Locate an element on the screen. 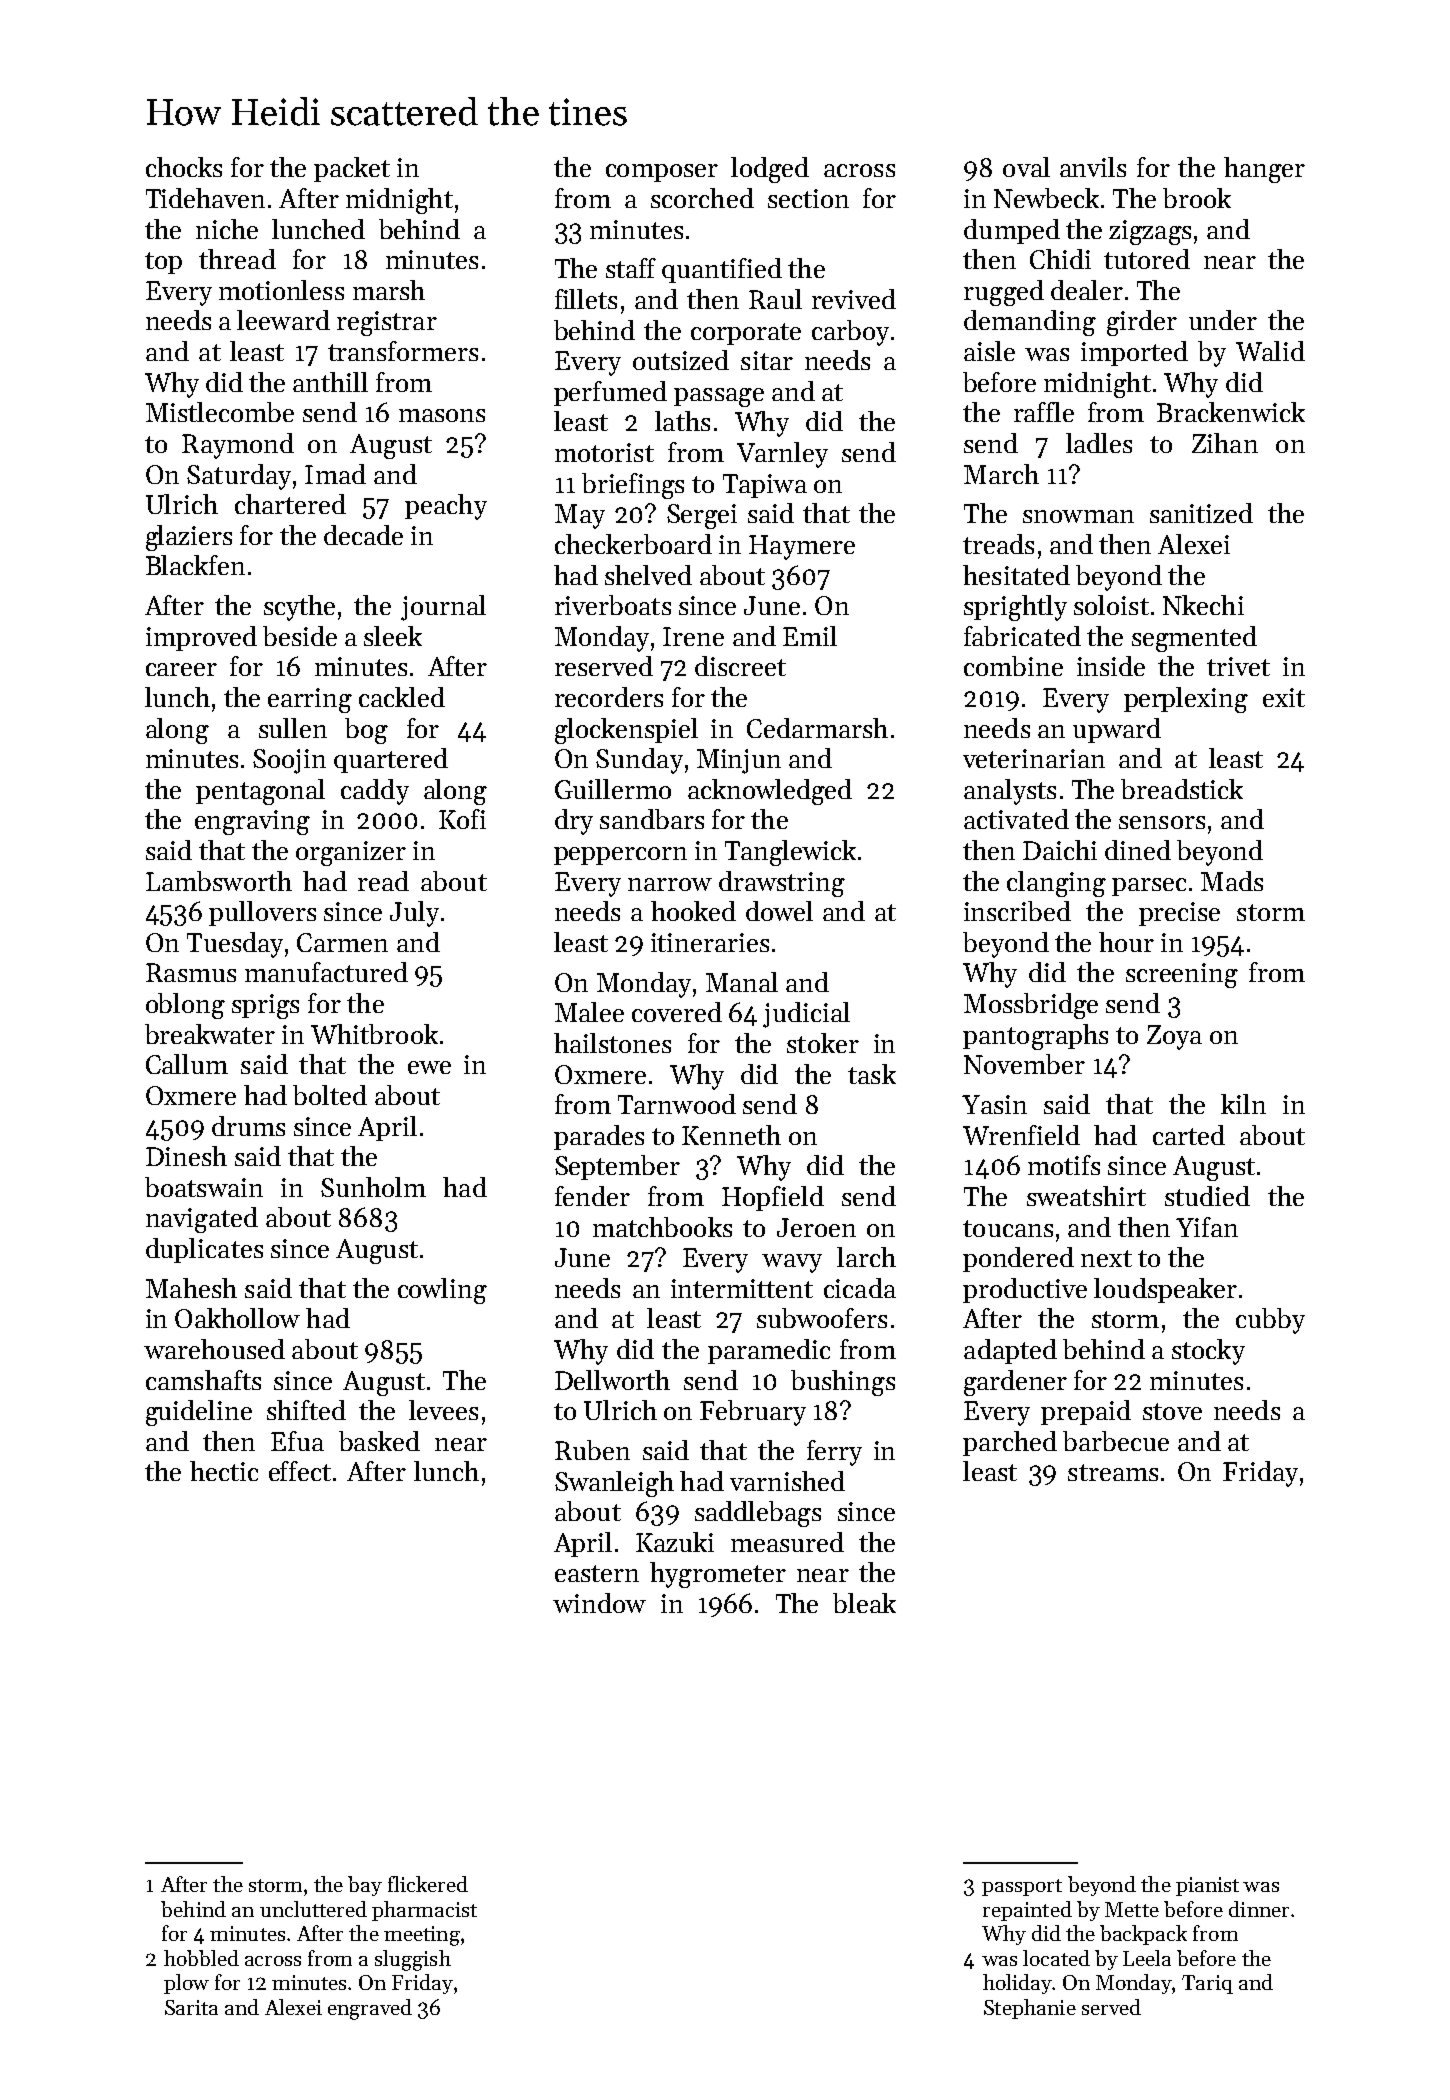 The image size is (1450, 2100). Stephanie is located at coordinates (1030, 2009).
